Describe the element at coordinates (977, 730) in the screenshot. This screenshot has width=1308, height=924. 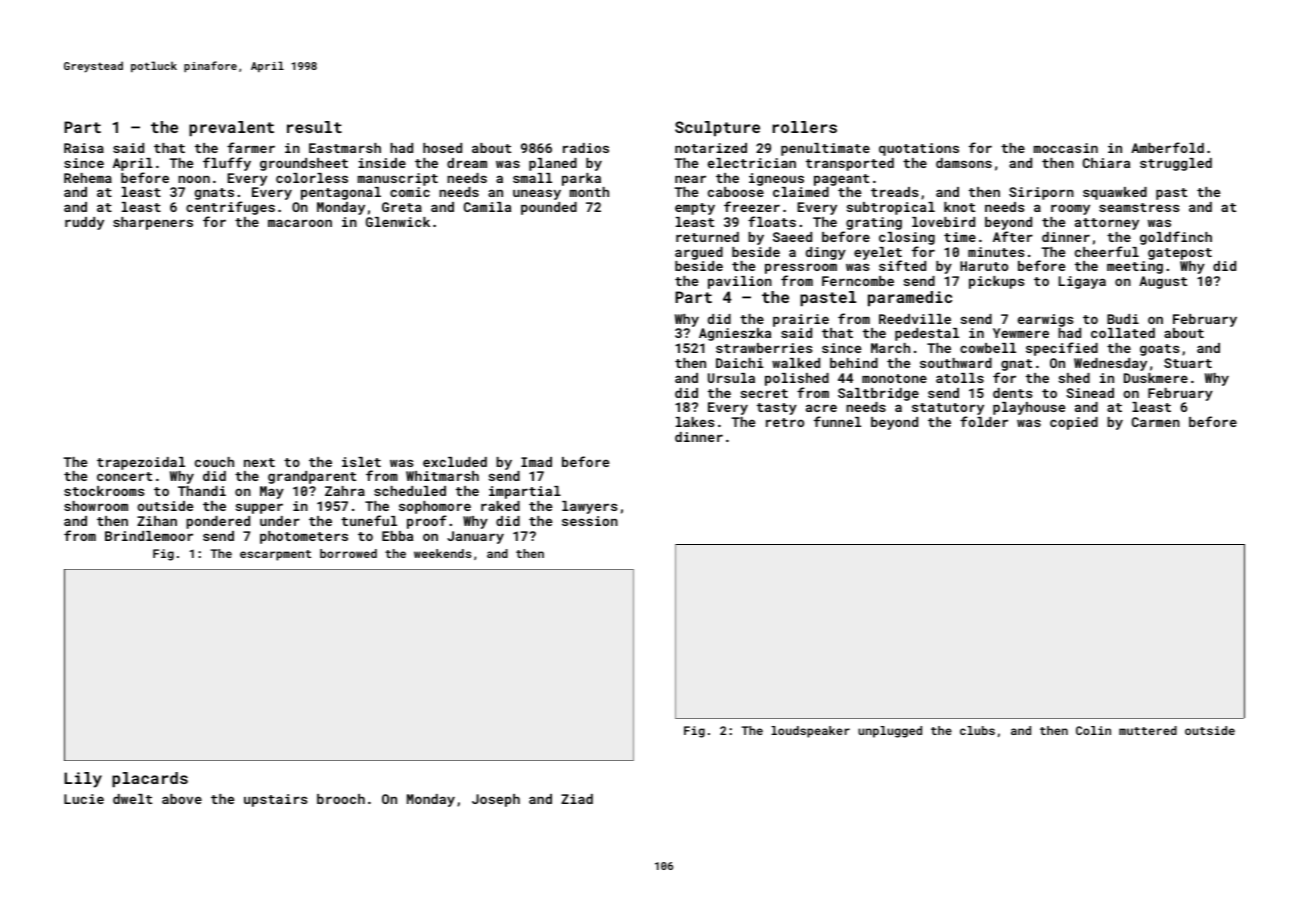
I see `clubs` at that location.
